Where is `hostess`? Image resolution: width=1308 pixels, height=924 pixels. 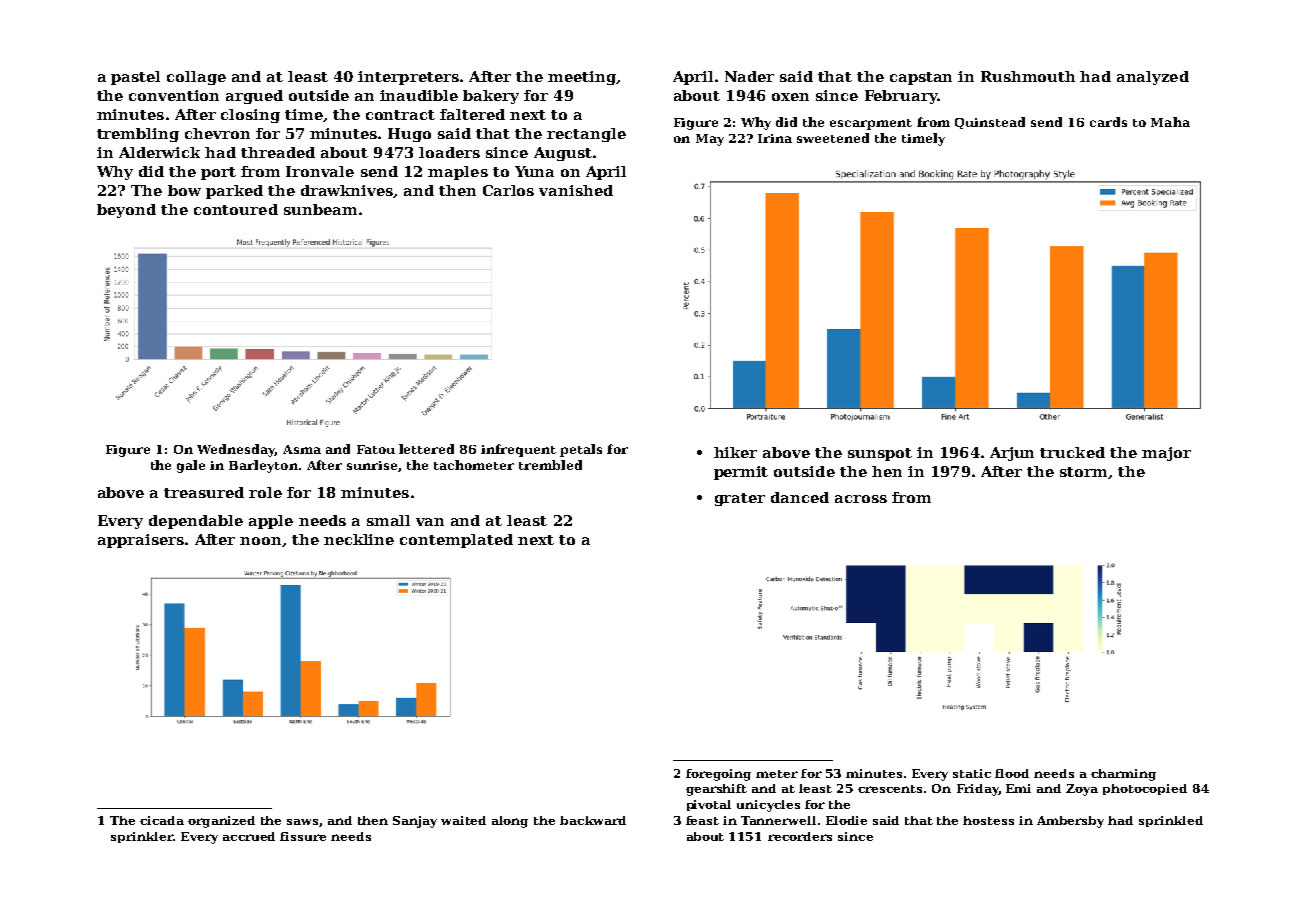
hostess is located at coordinates (988, 820).
